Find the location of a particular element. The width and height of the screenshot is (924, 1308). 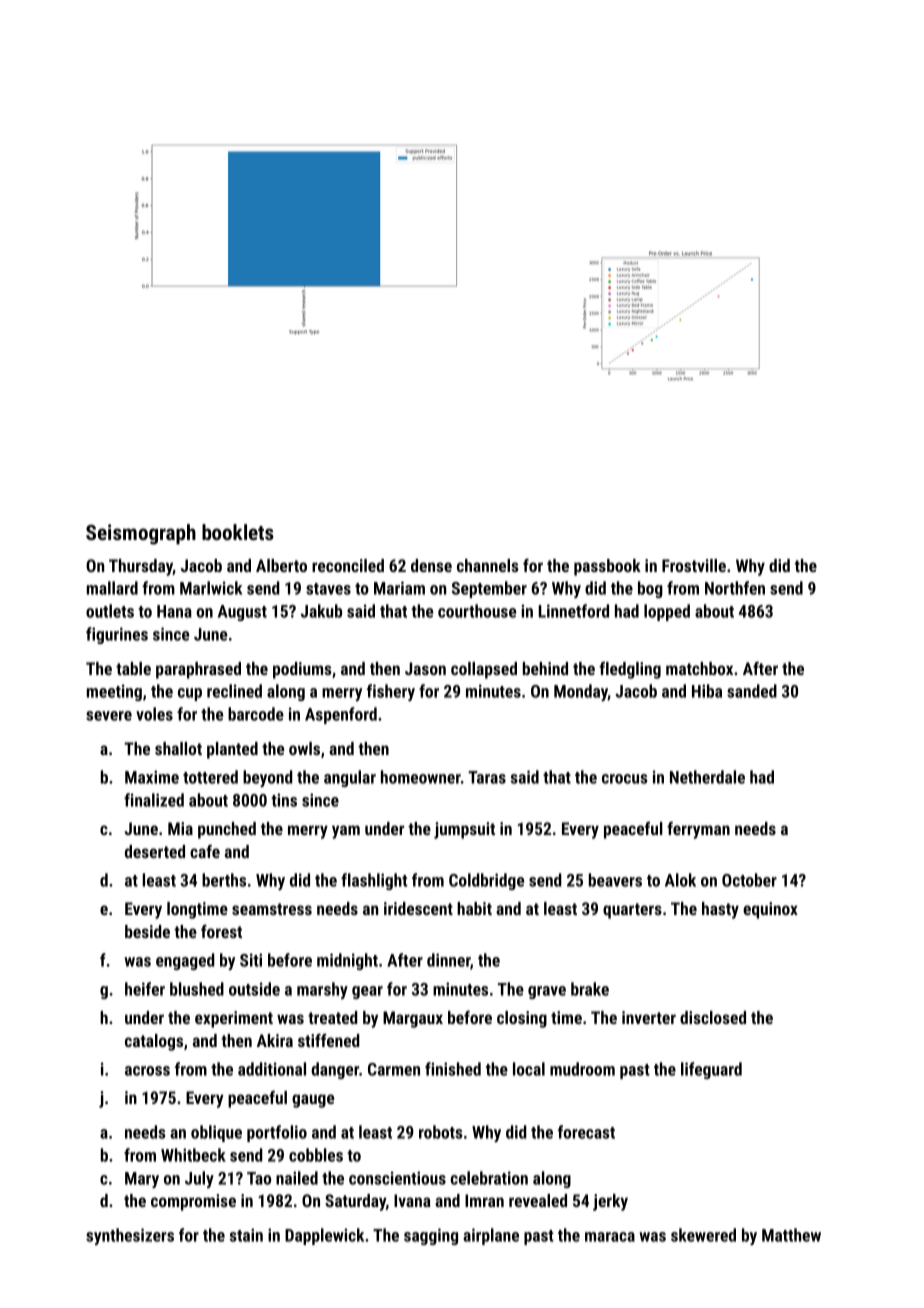

forest is located at coordinates (221, 931).
